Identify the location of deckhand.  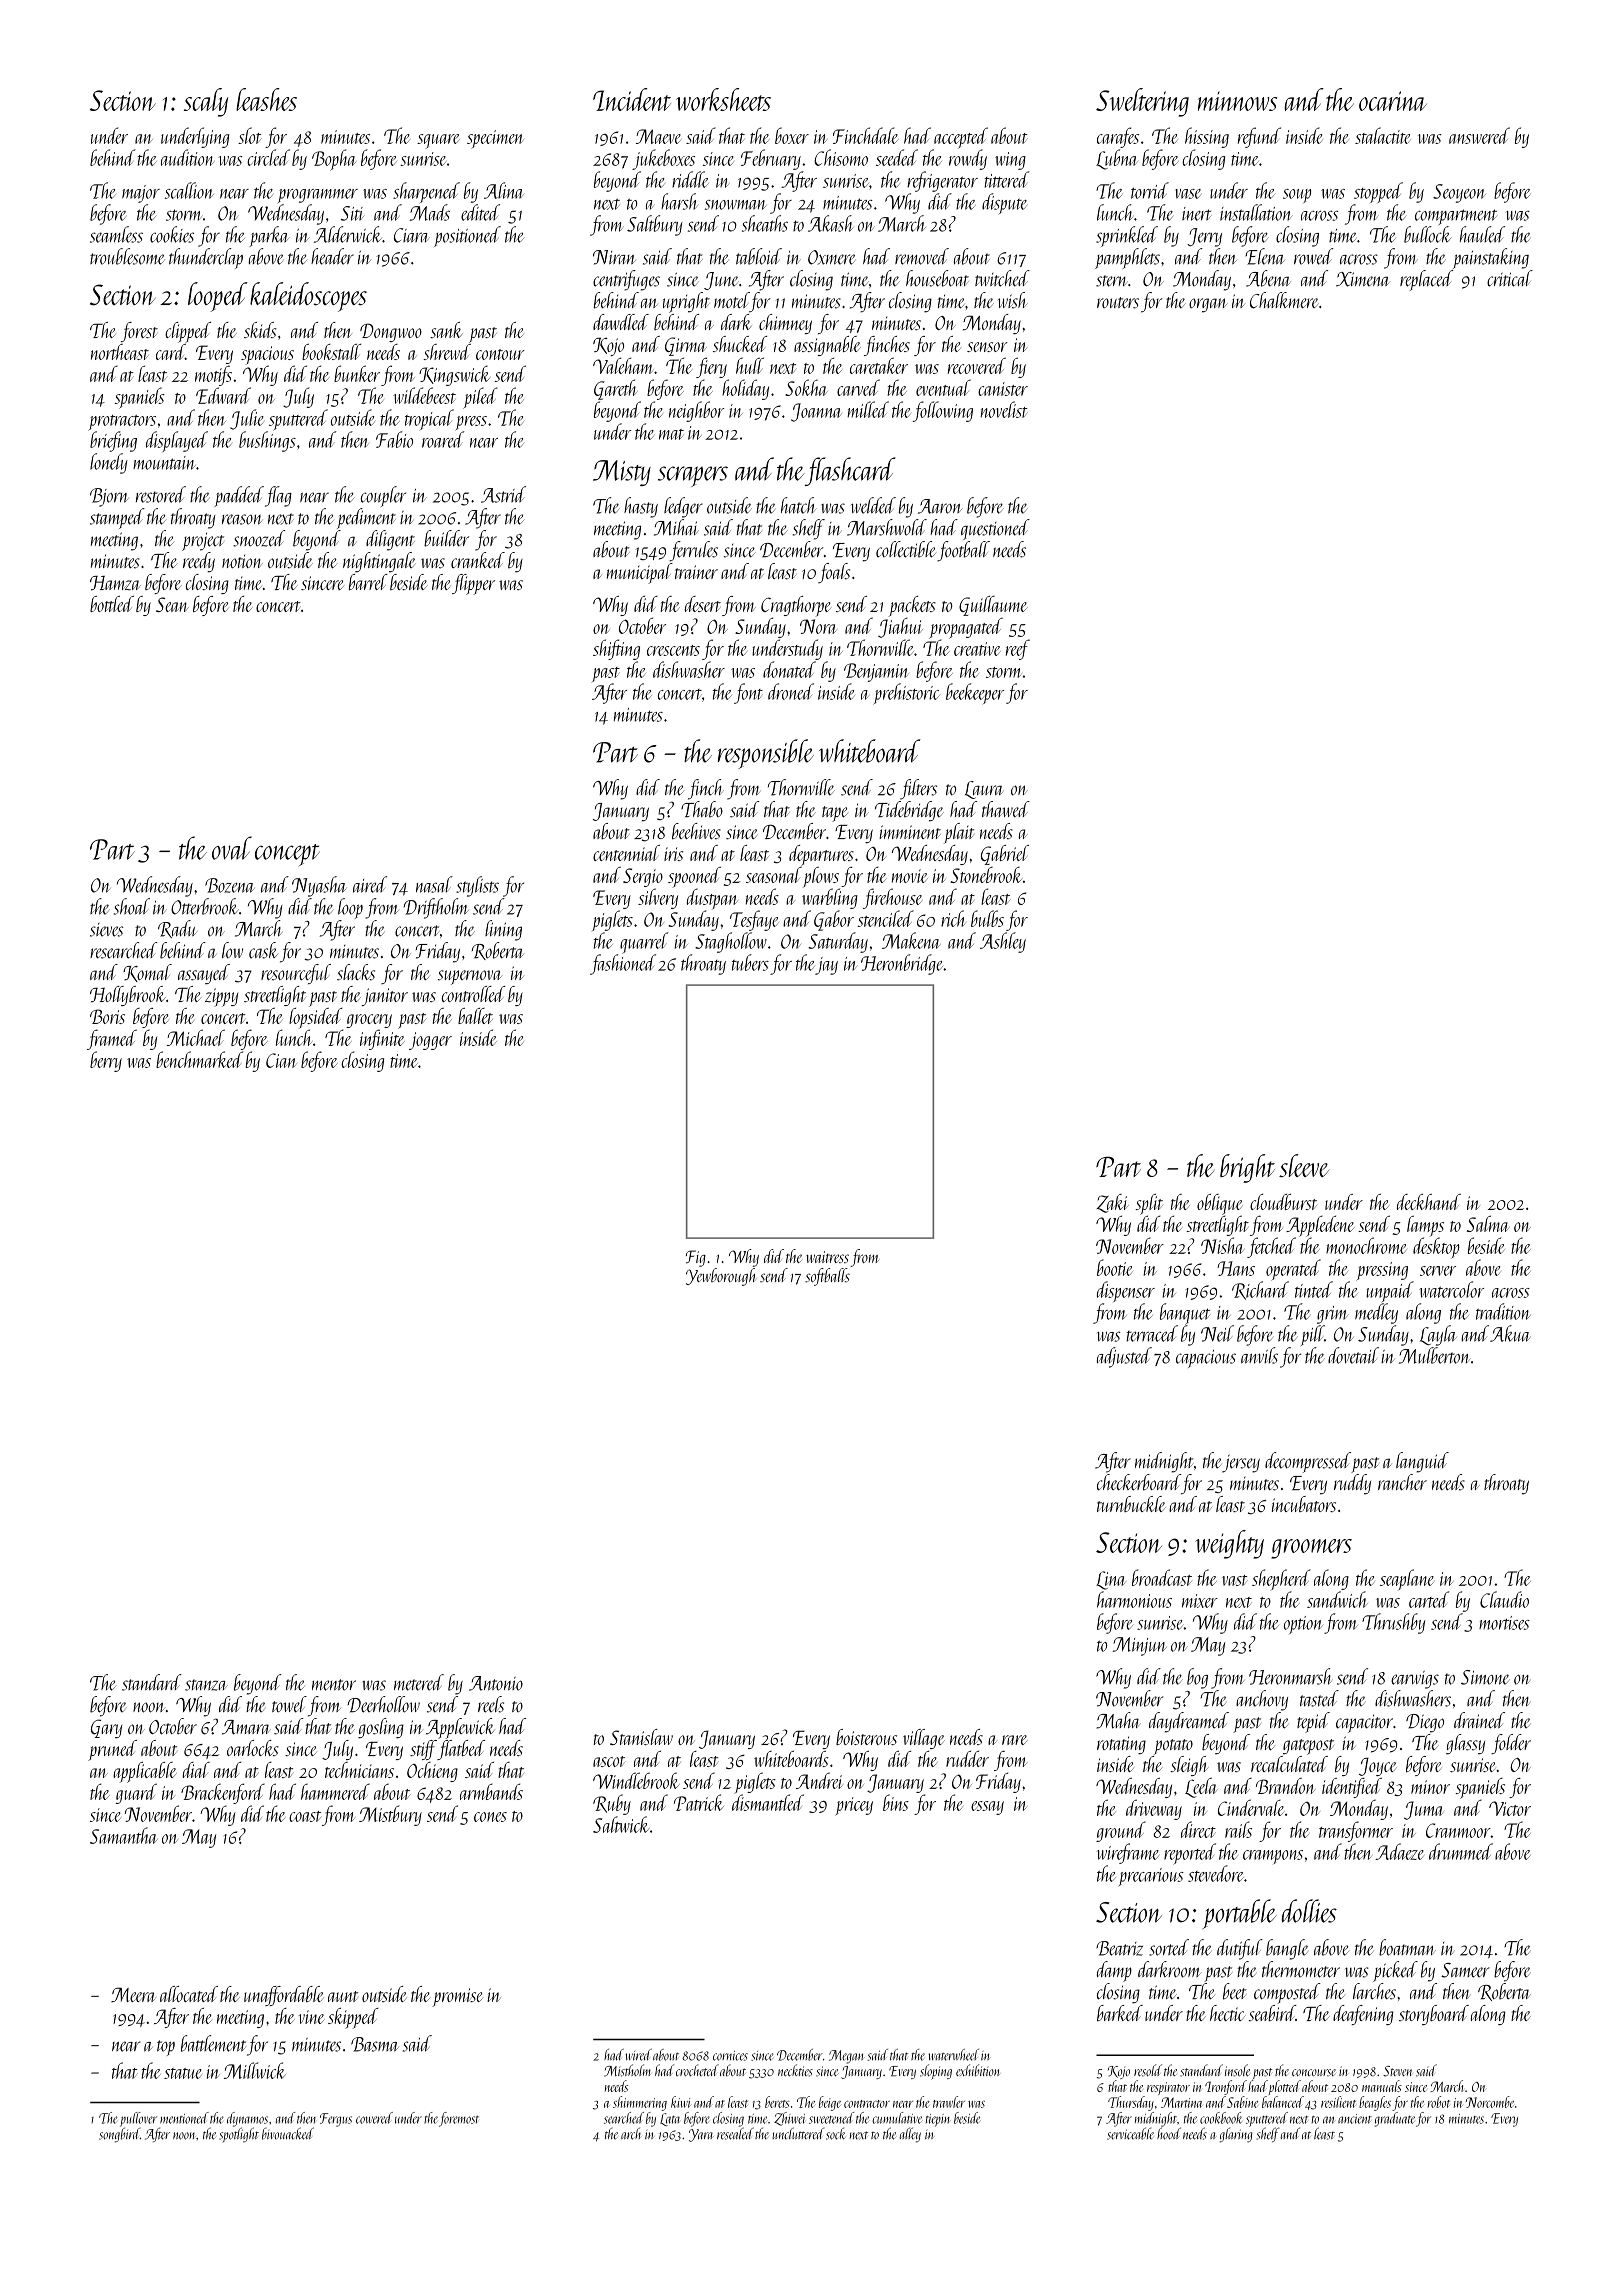
(1429, 1202).
